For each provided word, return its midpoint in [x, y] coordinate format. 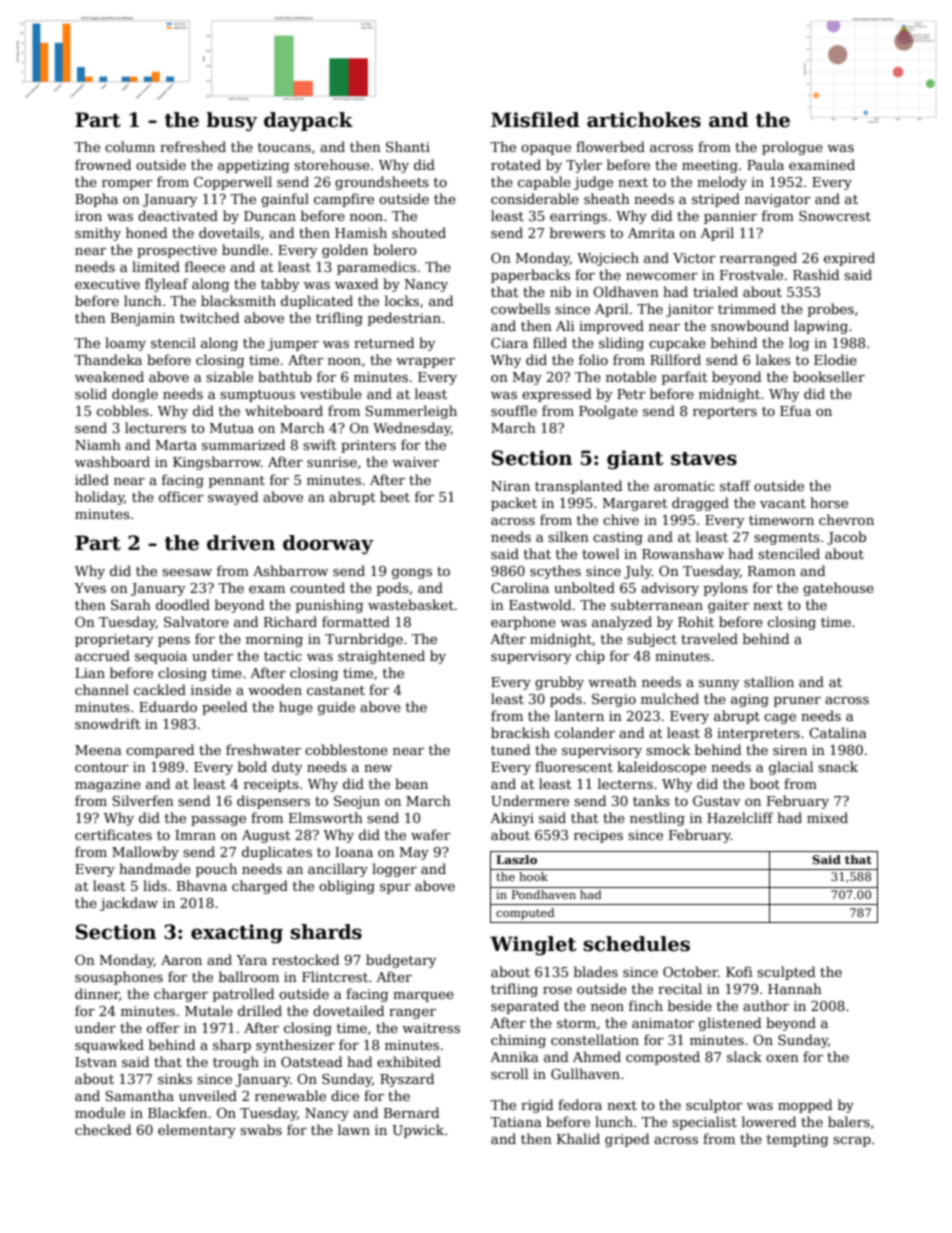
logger [394, 870]
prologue [792, 148]
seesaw [187, 572]
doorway [328, 545]
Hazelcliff [740, 817]
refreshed [193, 146]
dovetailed [348, 1010]
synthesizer [295, 1046]
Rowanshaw [683, 553]
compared [160, 751]
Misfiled [535, 120]
